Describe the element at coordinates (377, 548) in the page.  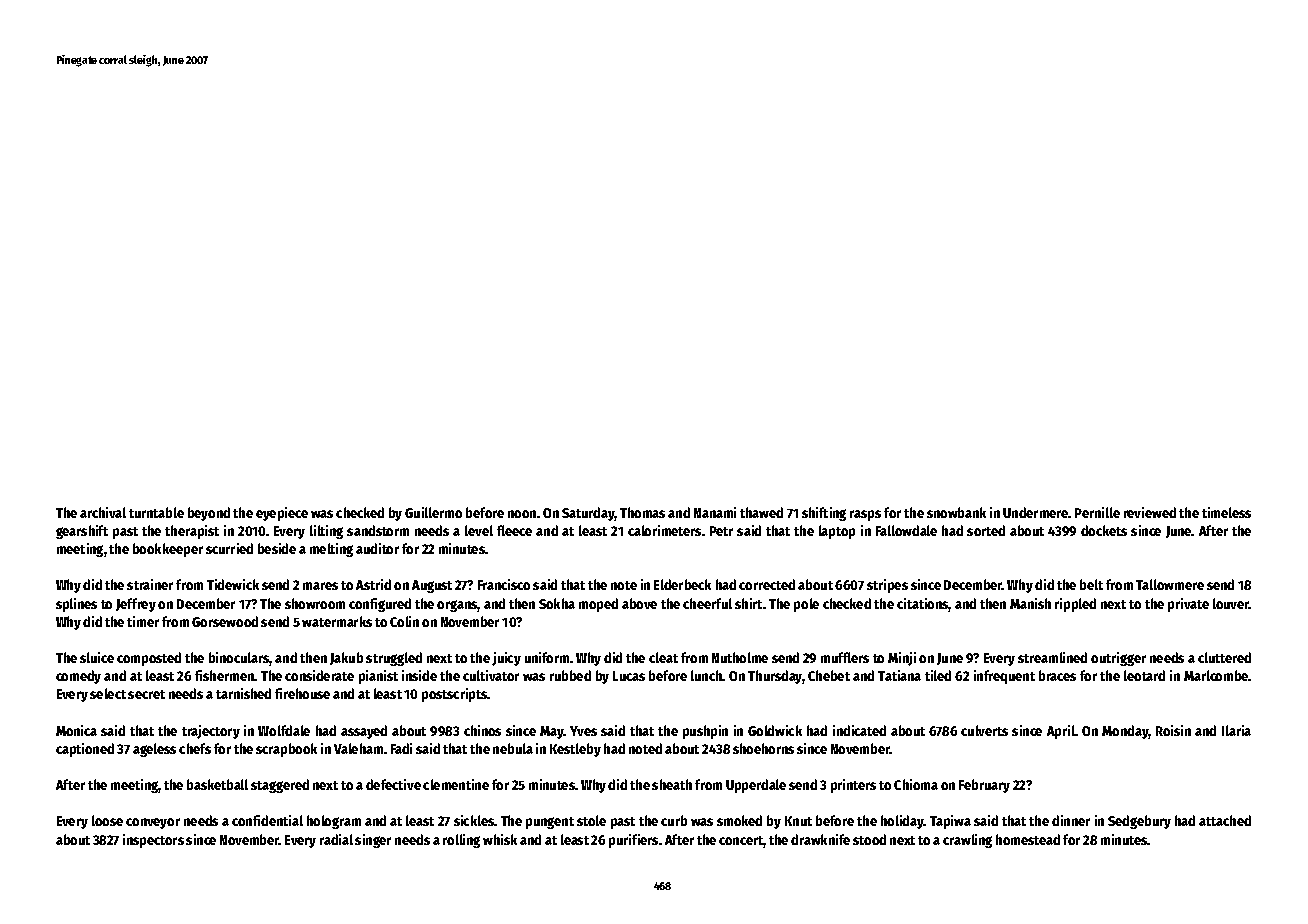
I see `auditor` at that location.
